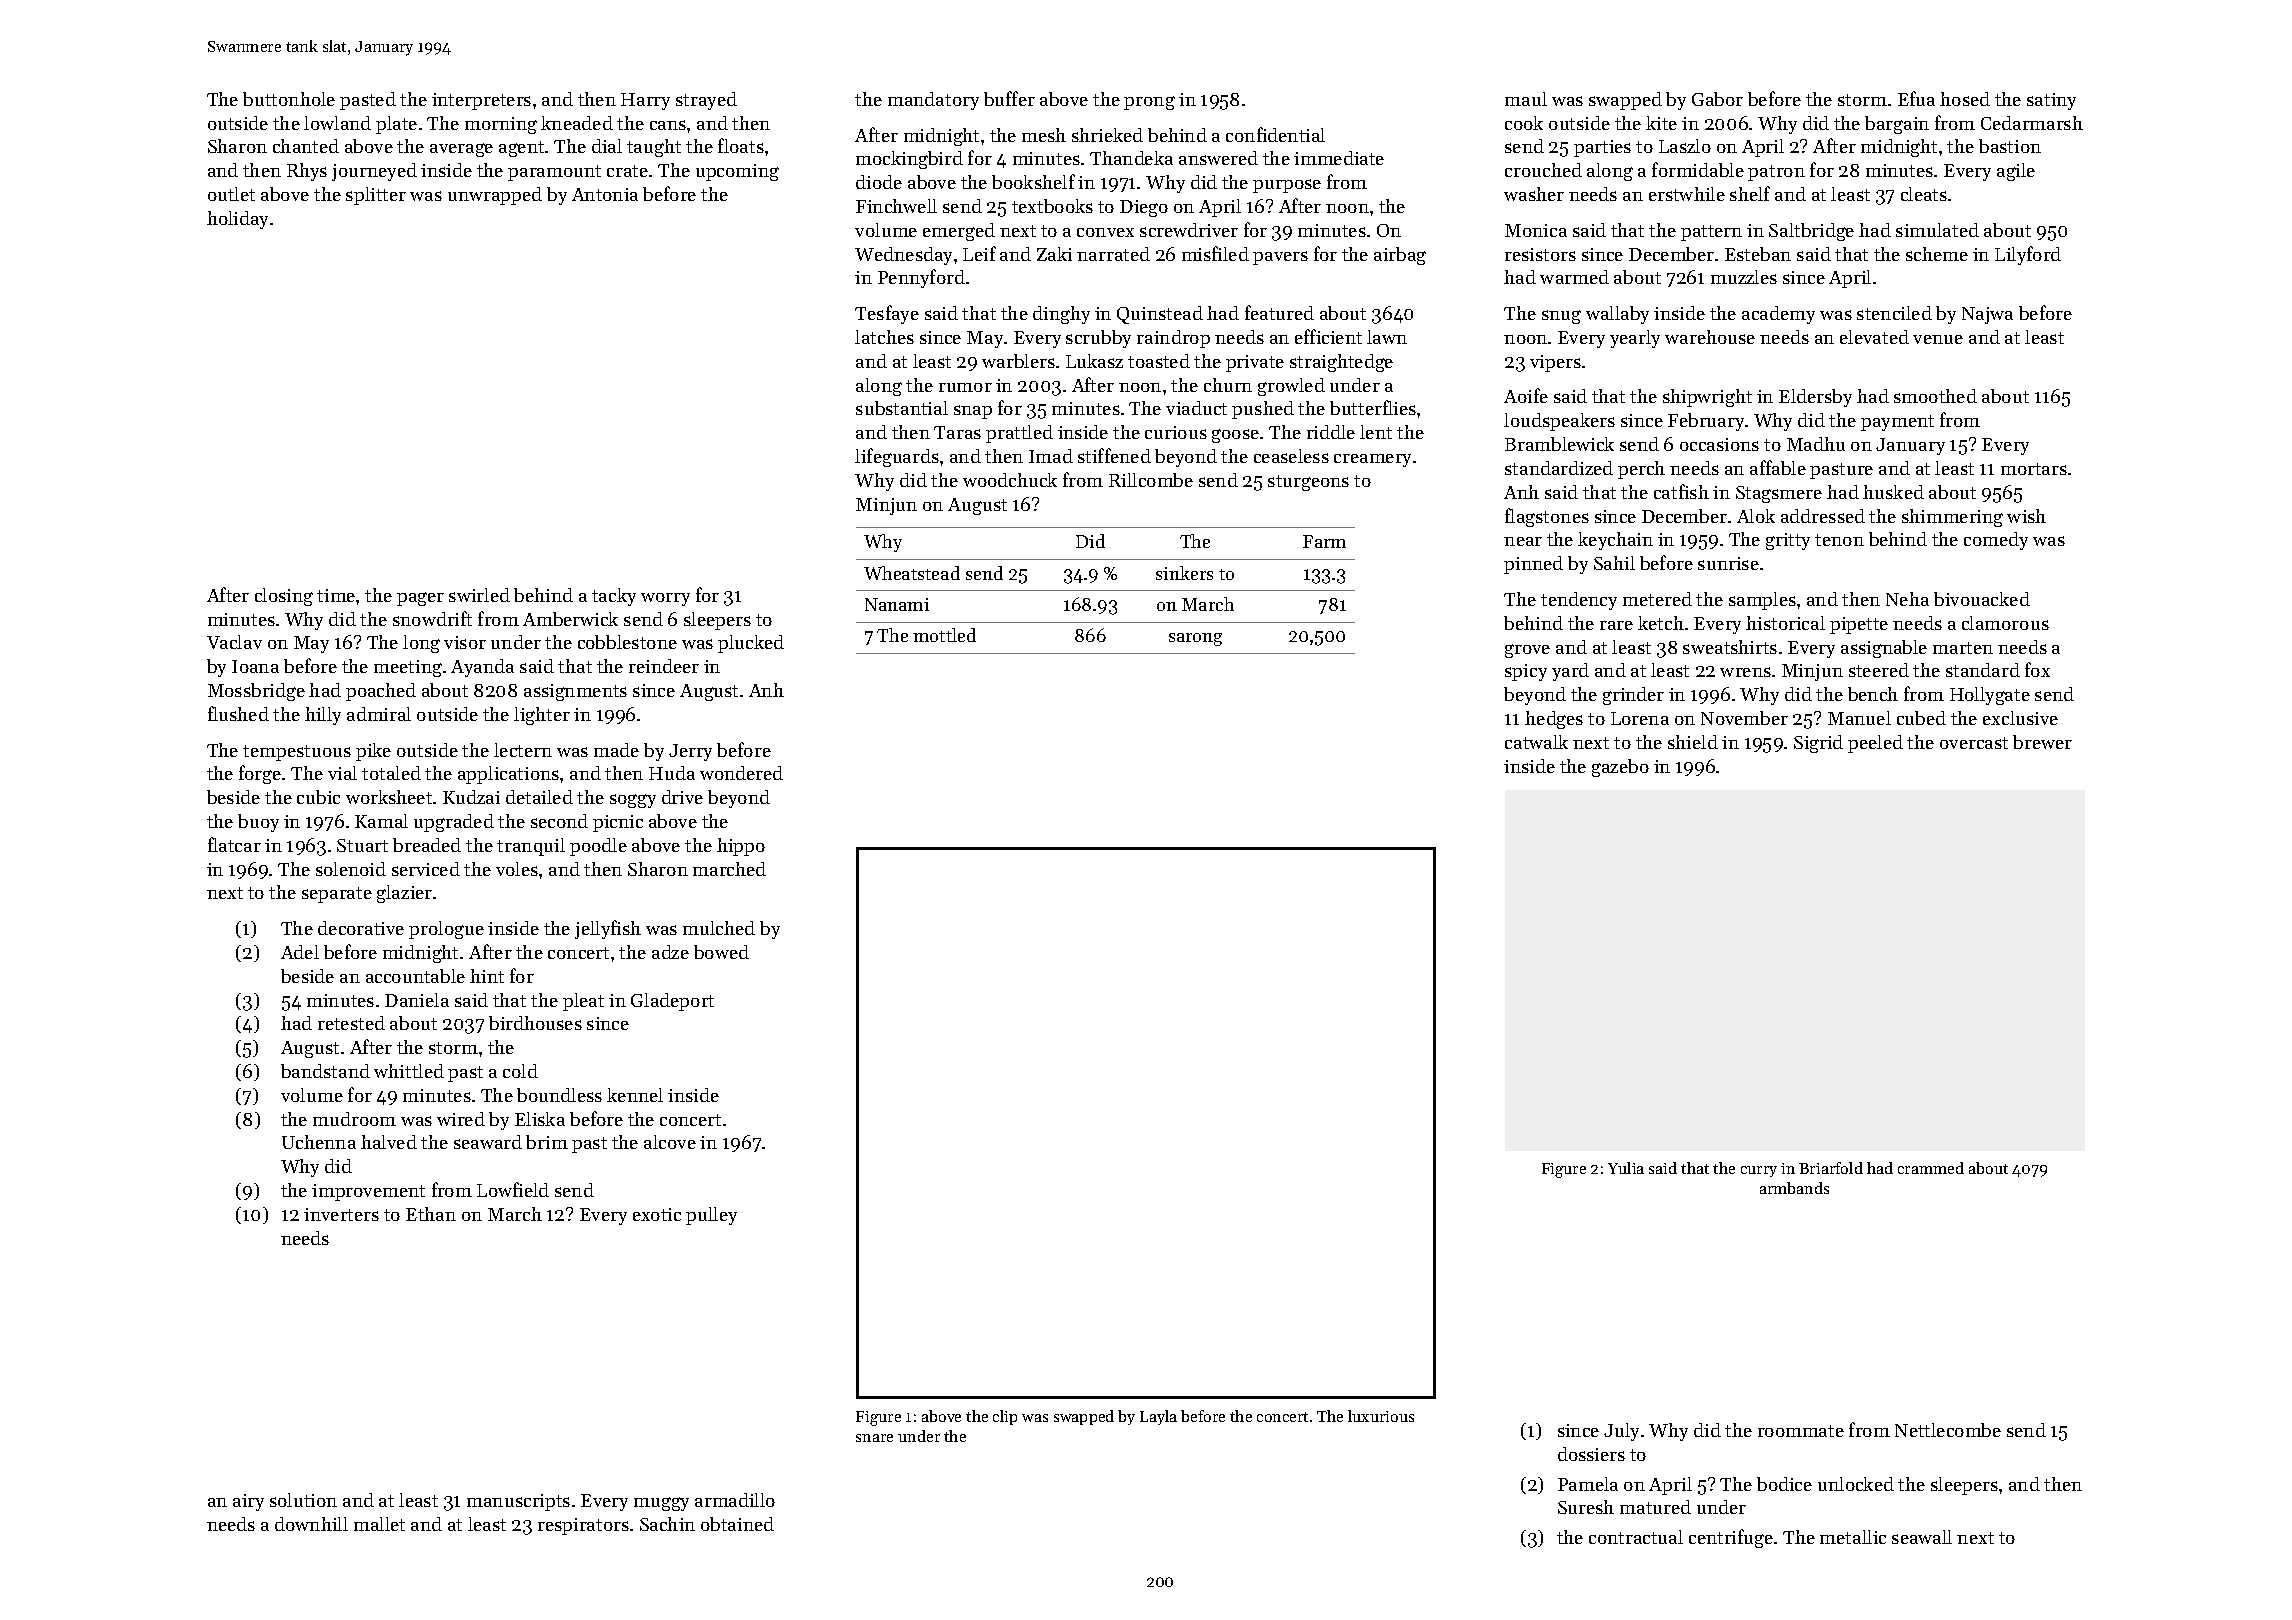 The image size is (2292, 1620). What do you see at coordinates (2042, 742) in the document?
I see `brewer` at bounding box center [2042, 742].
